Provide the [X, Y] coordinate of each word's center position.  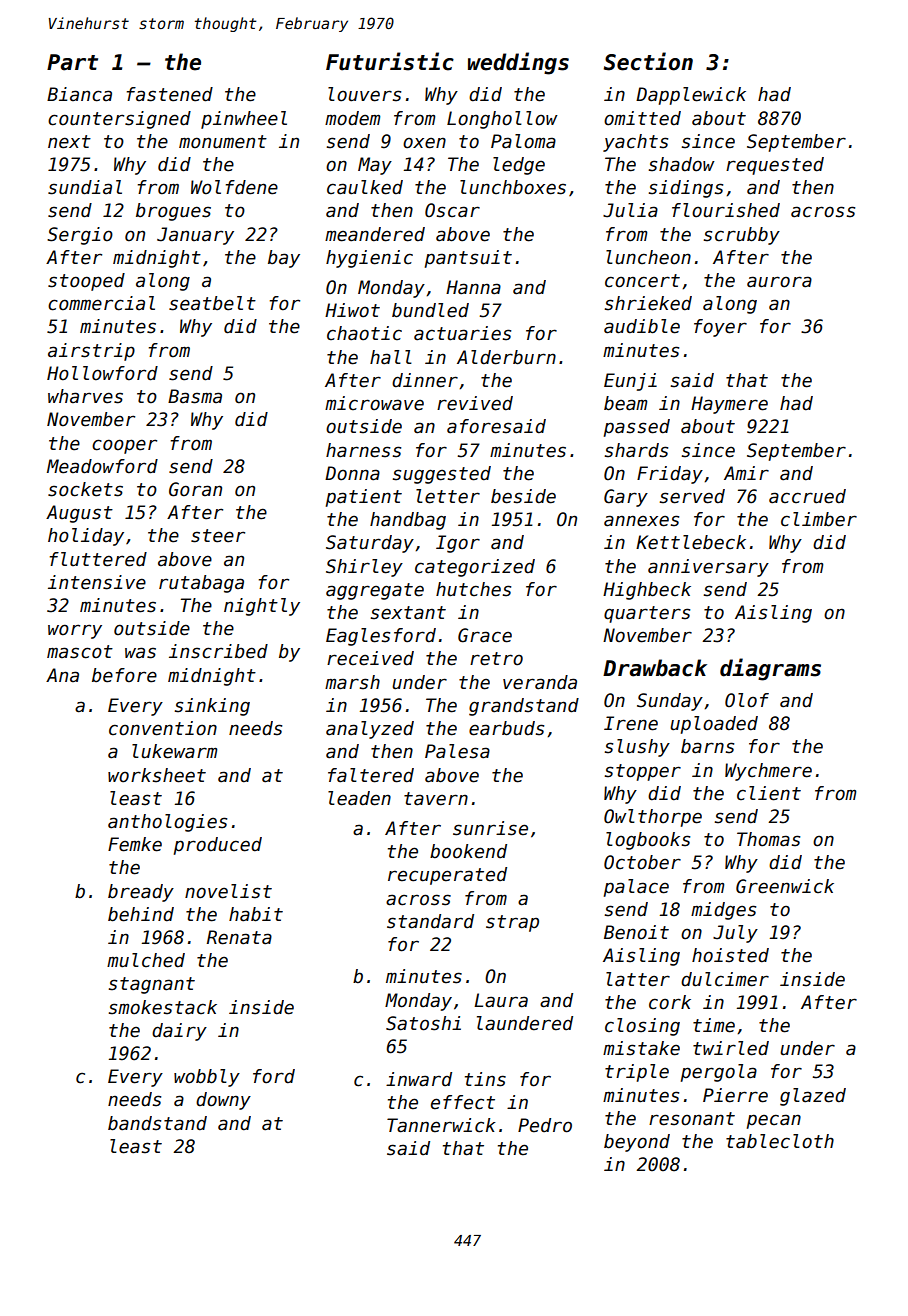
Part [72, 62]
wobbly [207, 1078]
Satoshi [423, 1023]
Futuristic [390, 61]
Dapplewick [691, 96]
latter [638, 979]
